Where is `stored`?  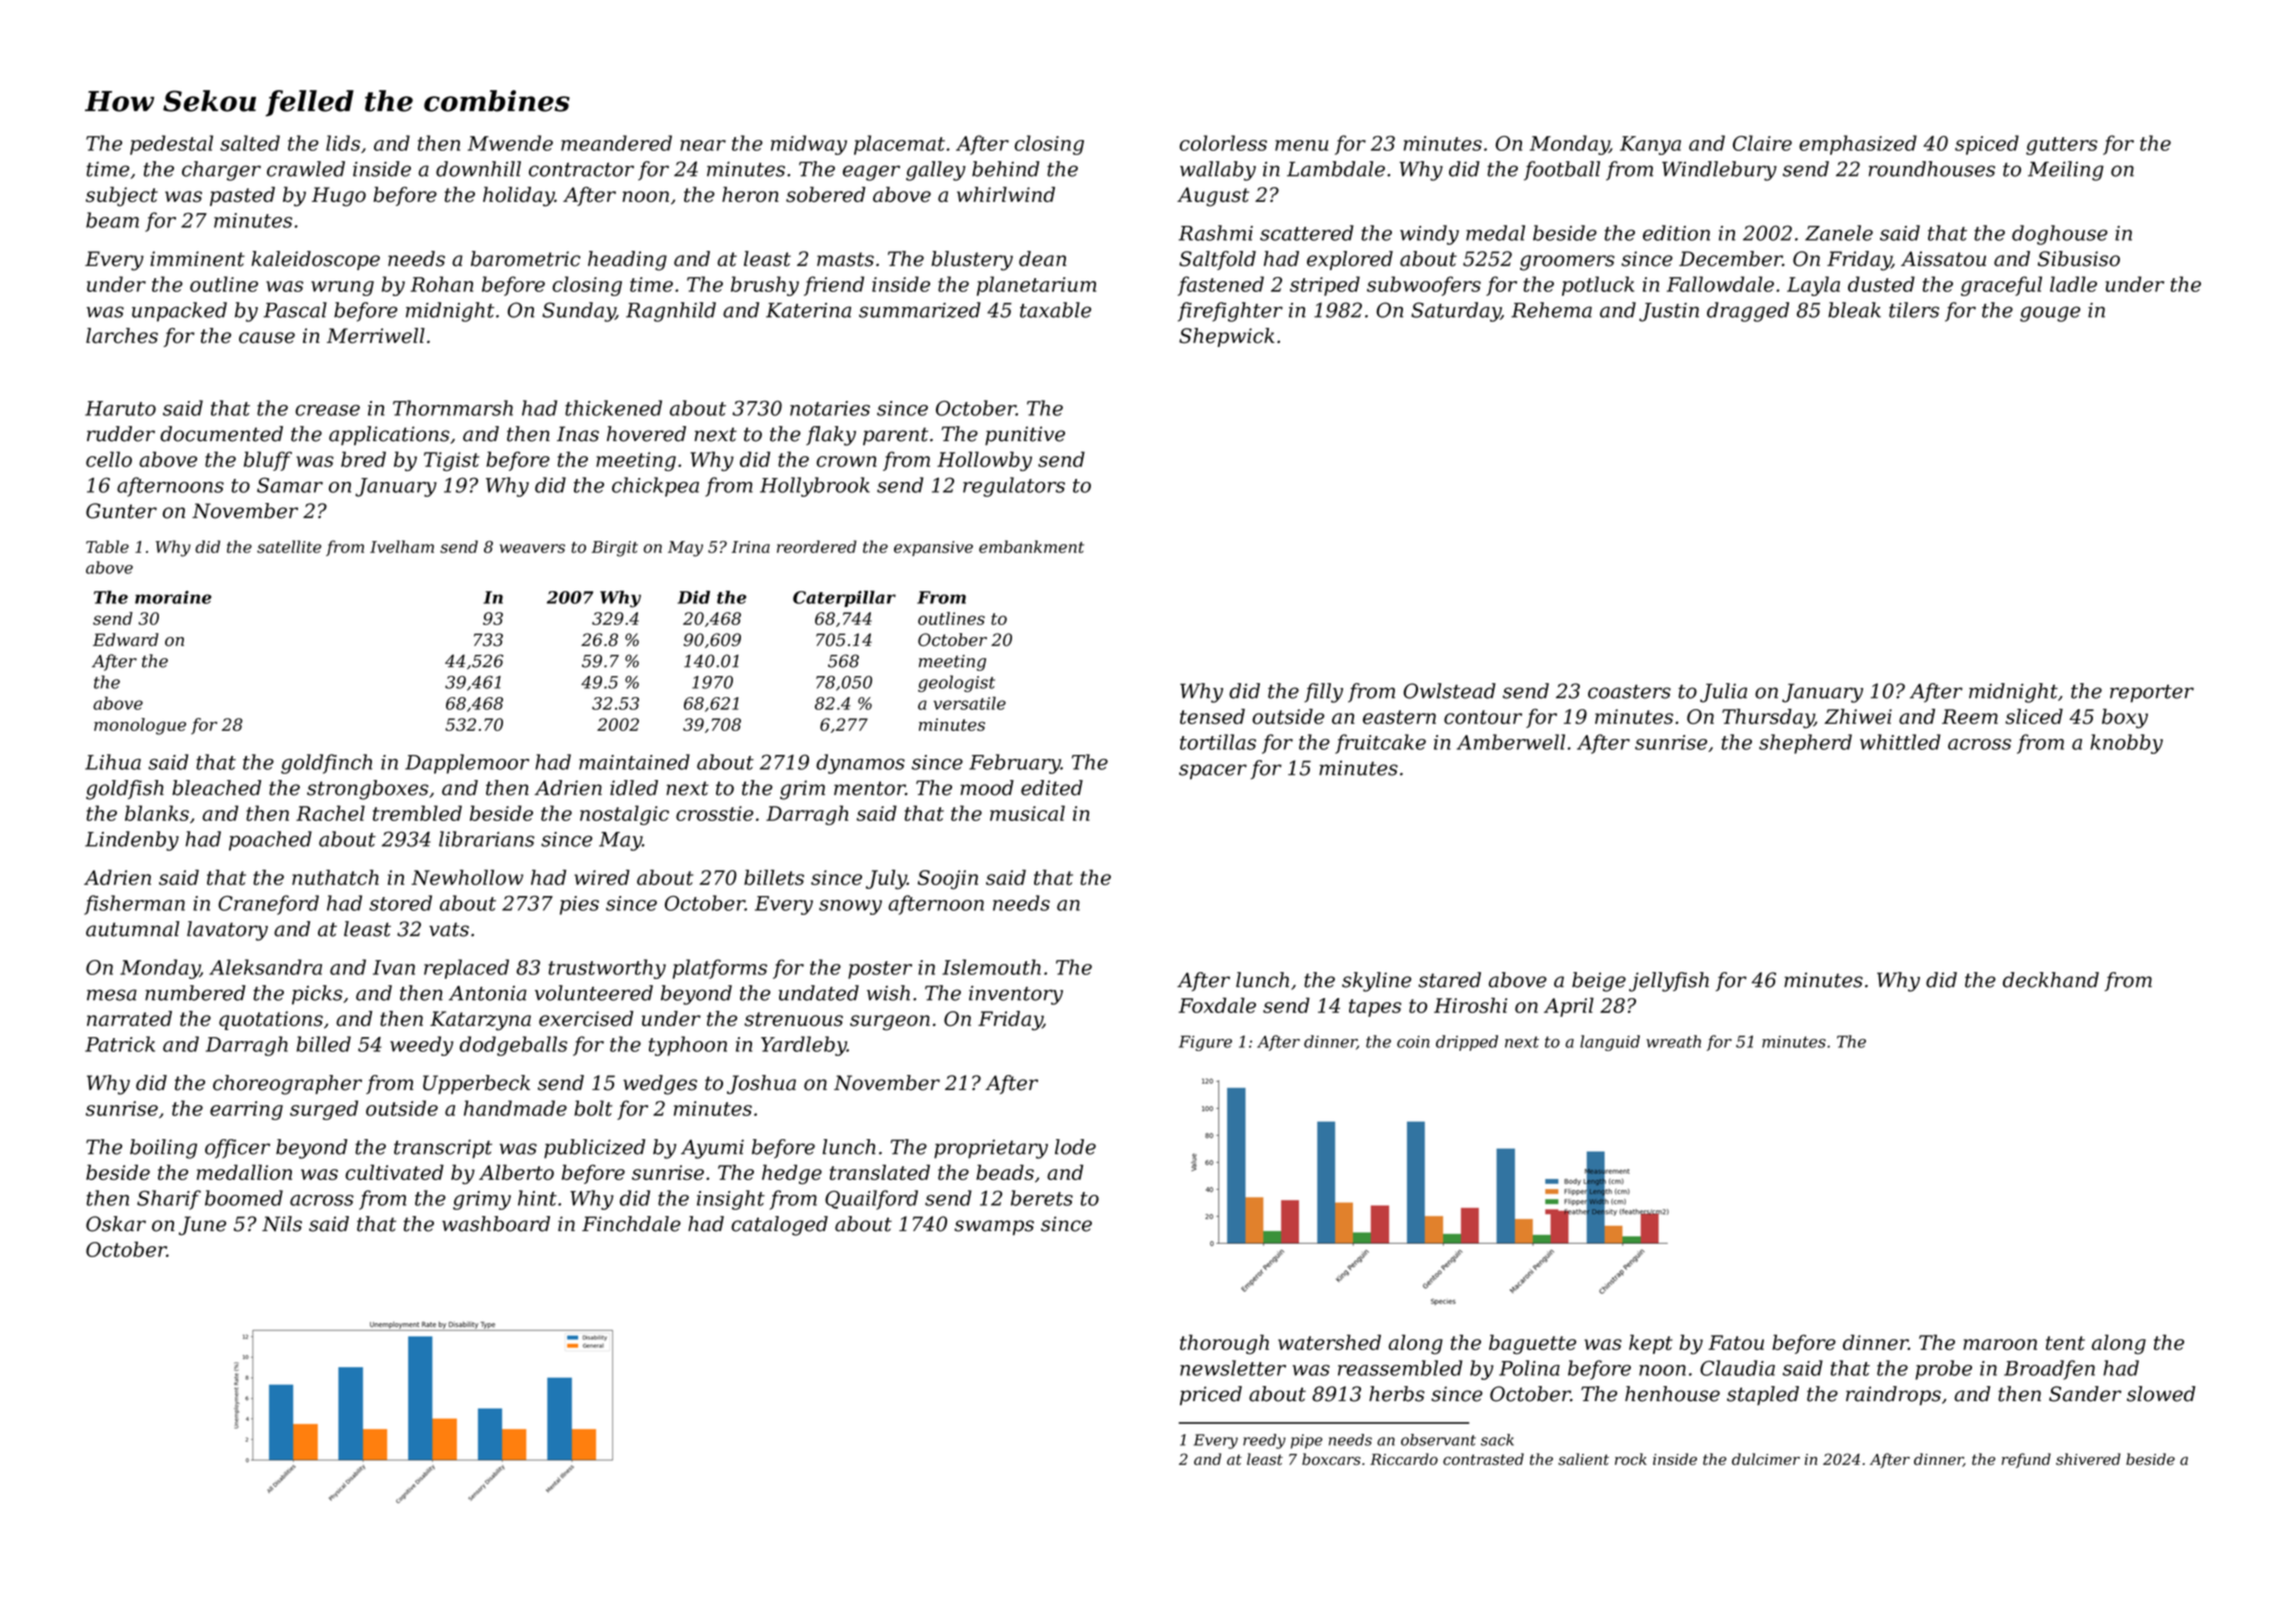 stored is located at coordinates (400, 903).
